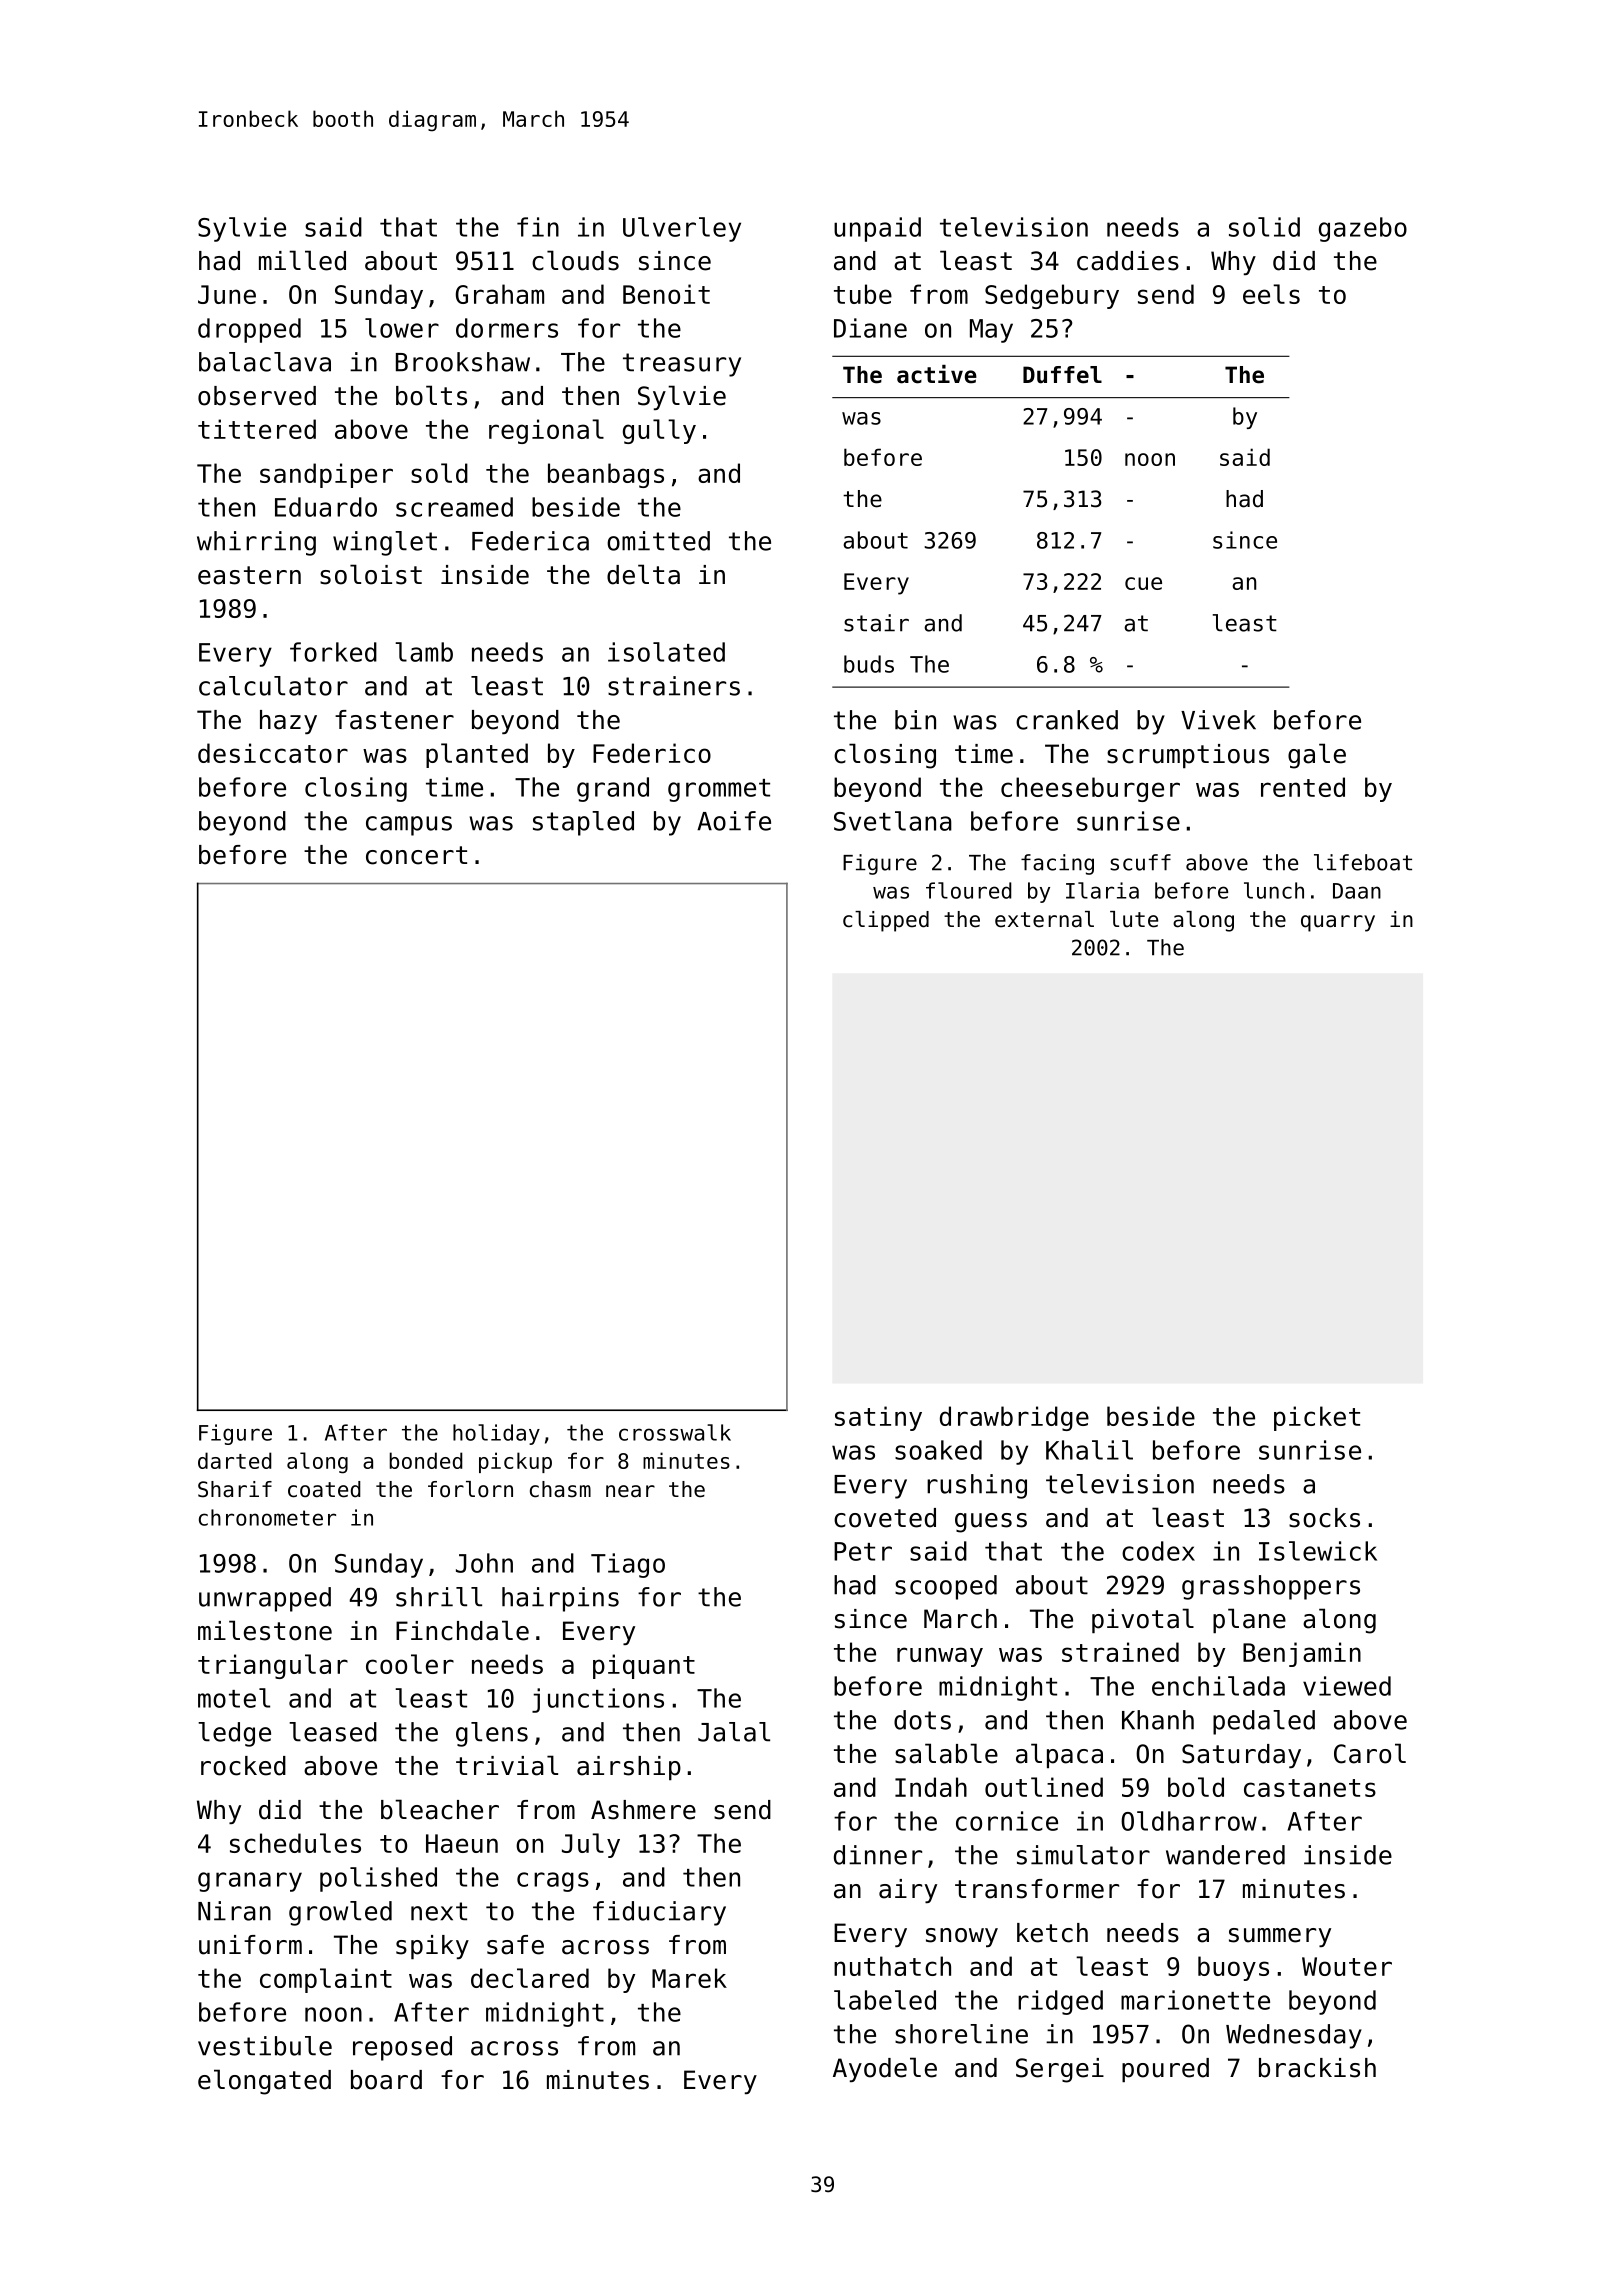  What do you see at coordinates (1143, 583) in the screenshot?
I see `cue` at bounding box center [1143, 583].
